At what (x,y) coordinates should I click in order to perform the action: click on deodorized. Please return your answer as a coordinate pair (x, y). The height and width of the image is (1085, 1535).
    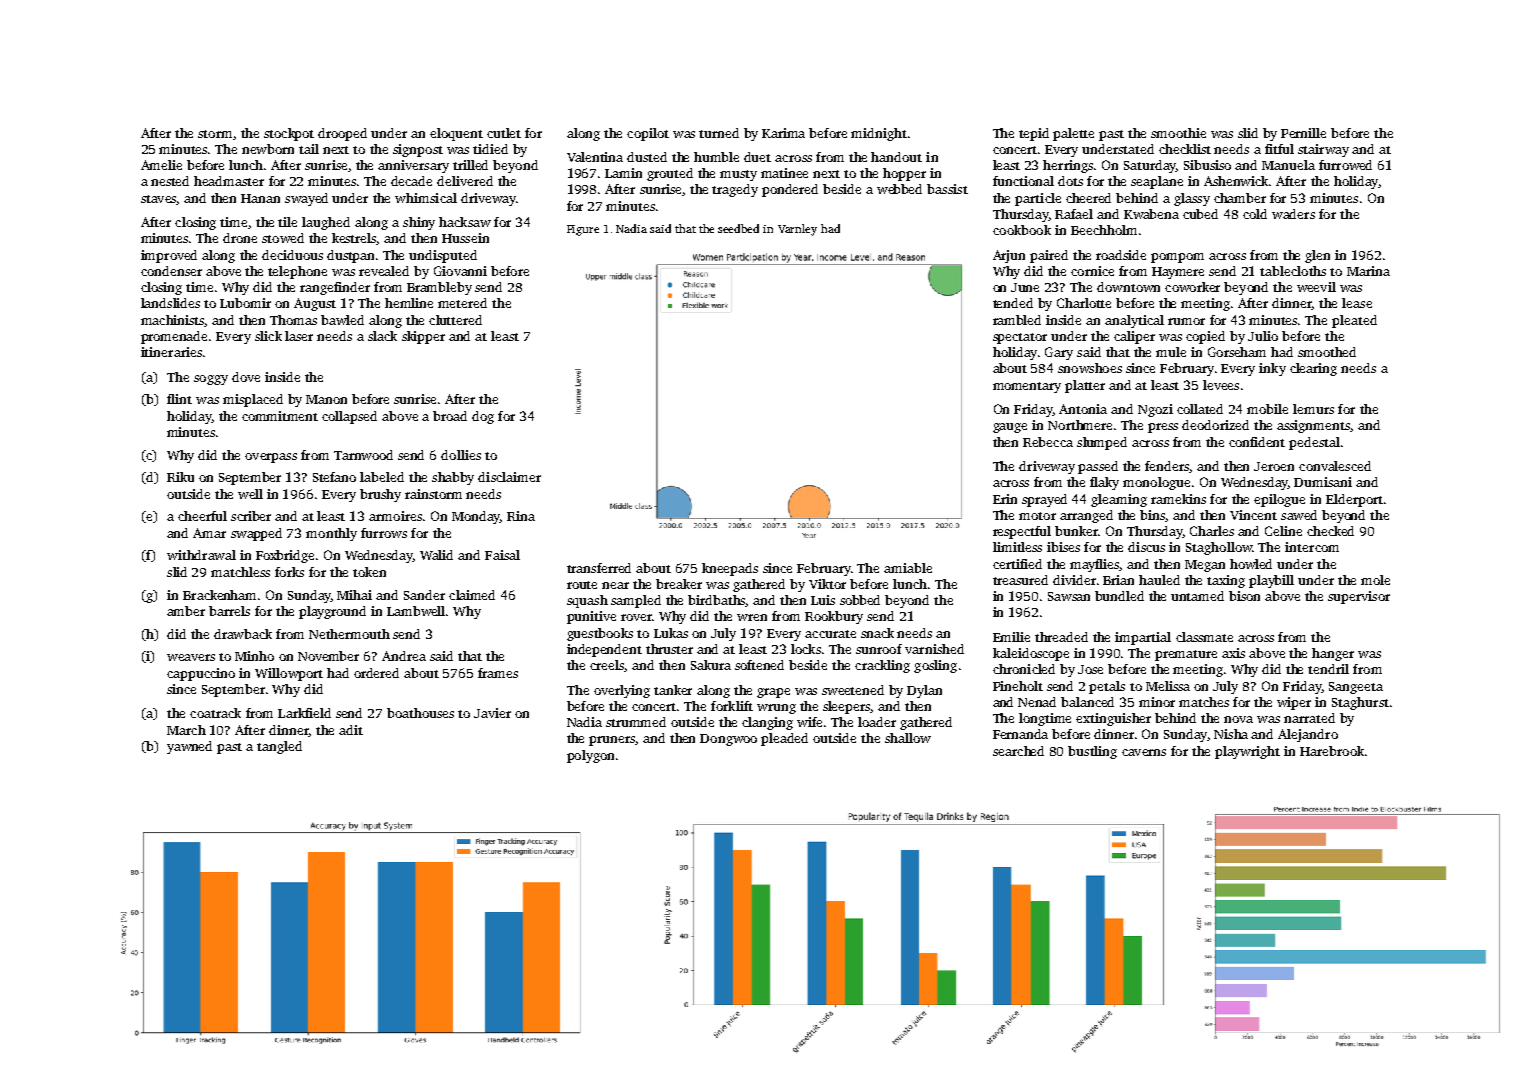
    Looking at the image, I should click on (1215, 425).
